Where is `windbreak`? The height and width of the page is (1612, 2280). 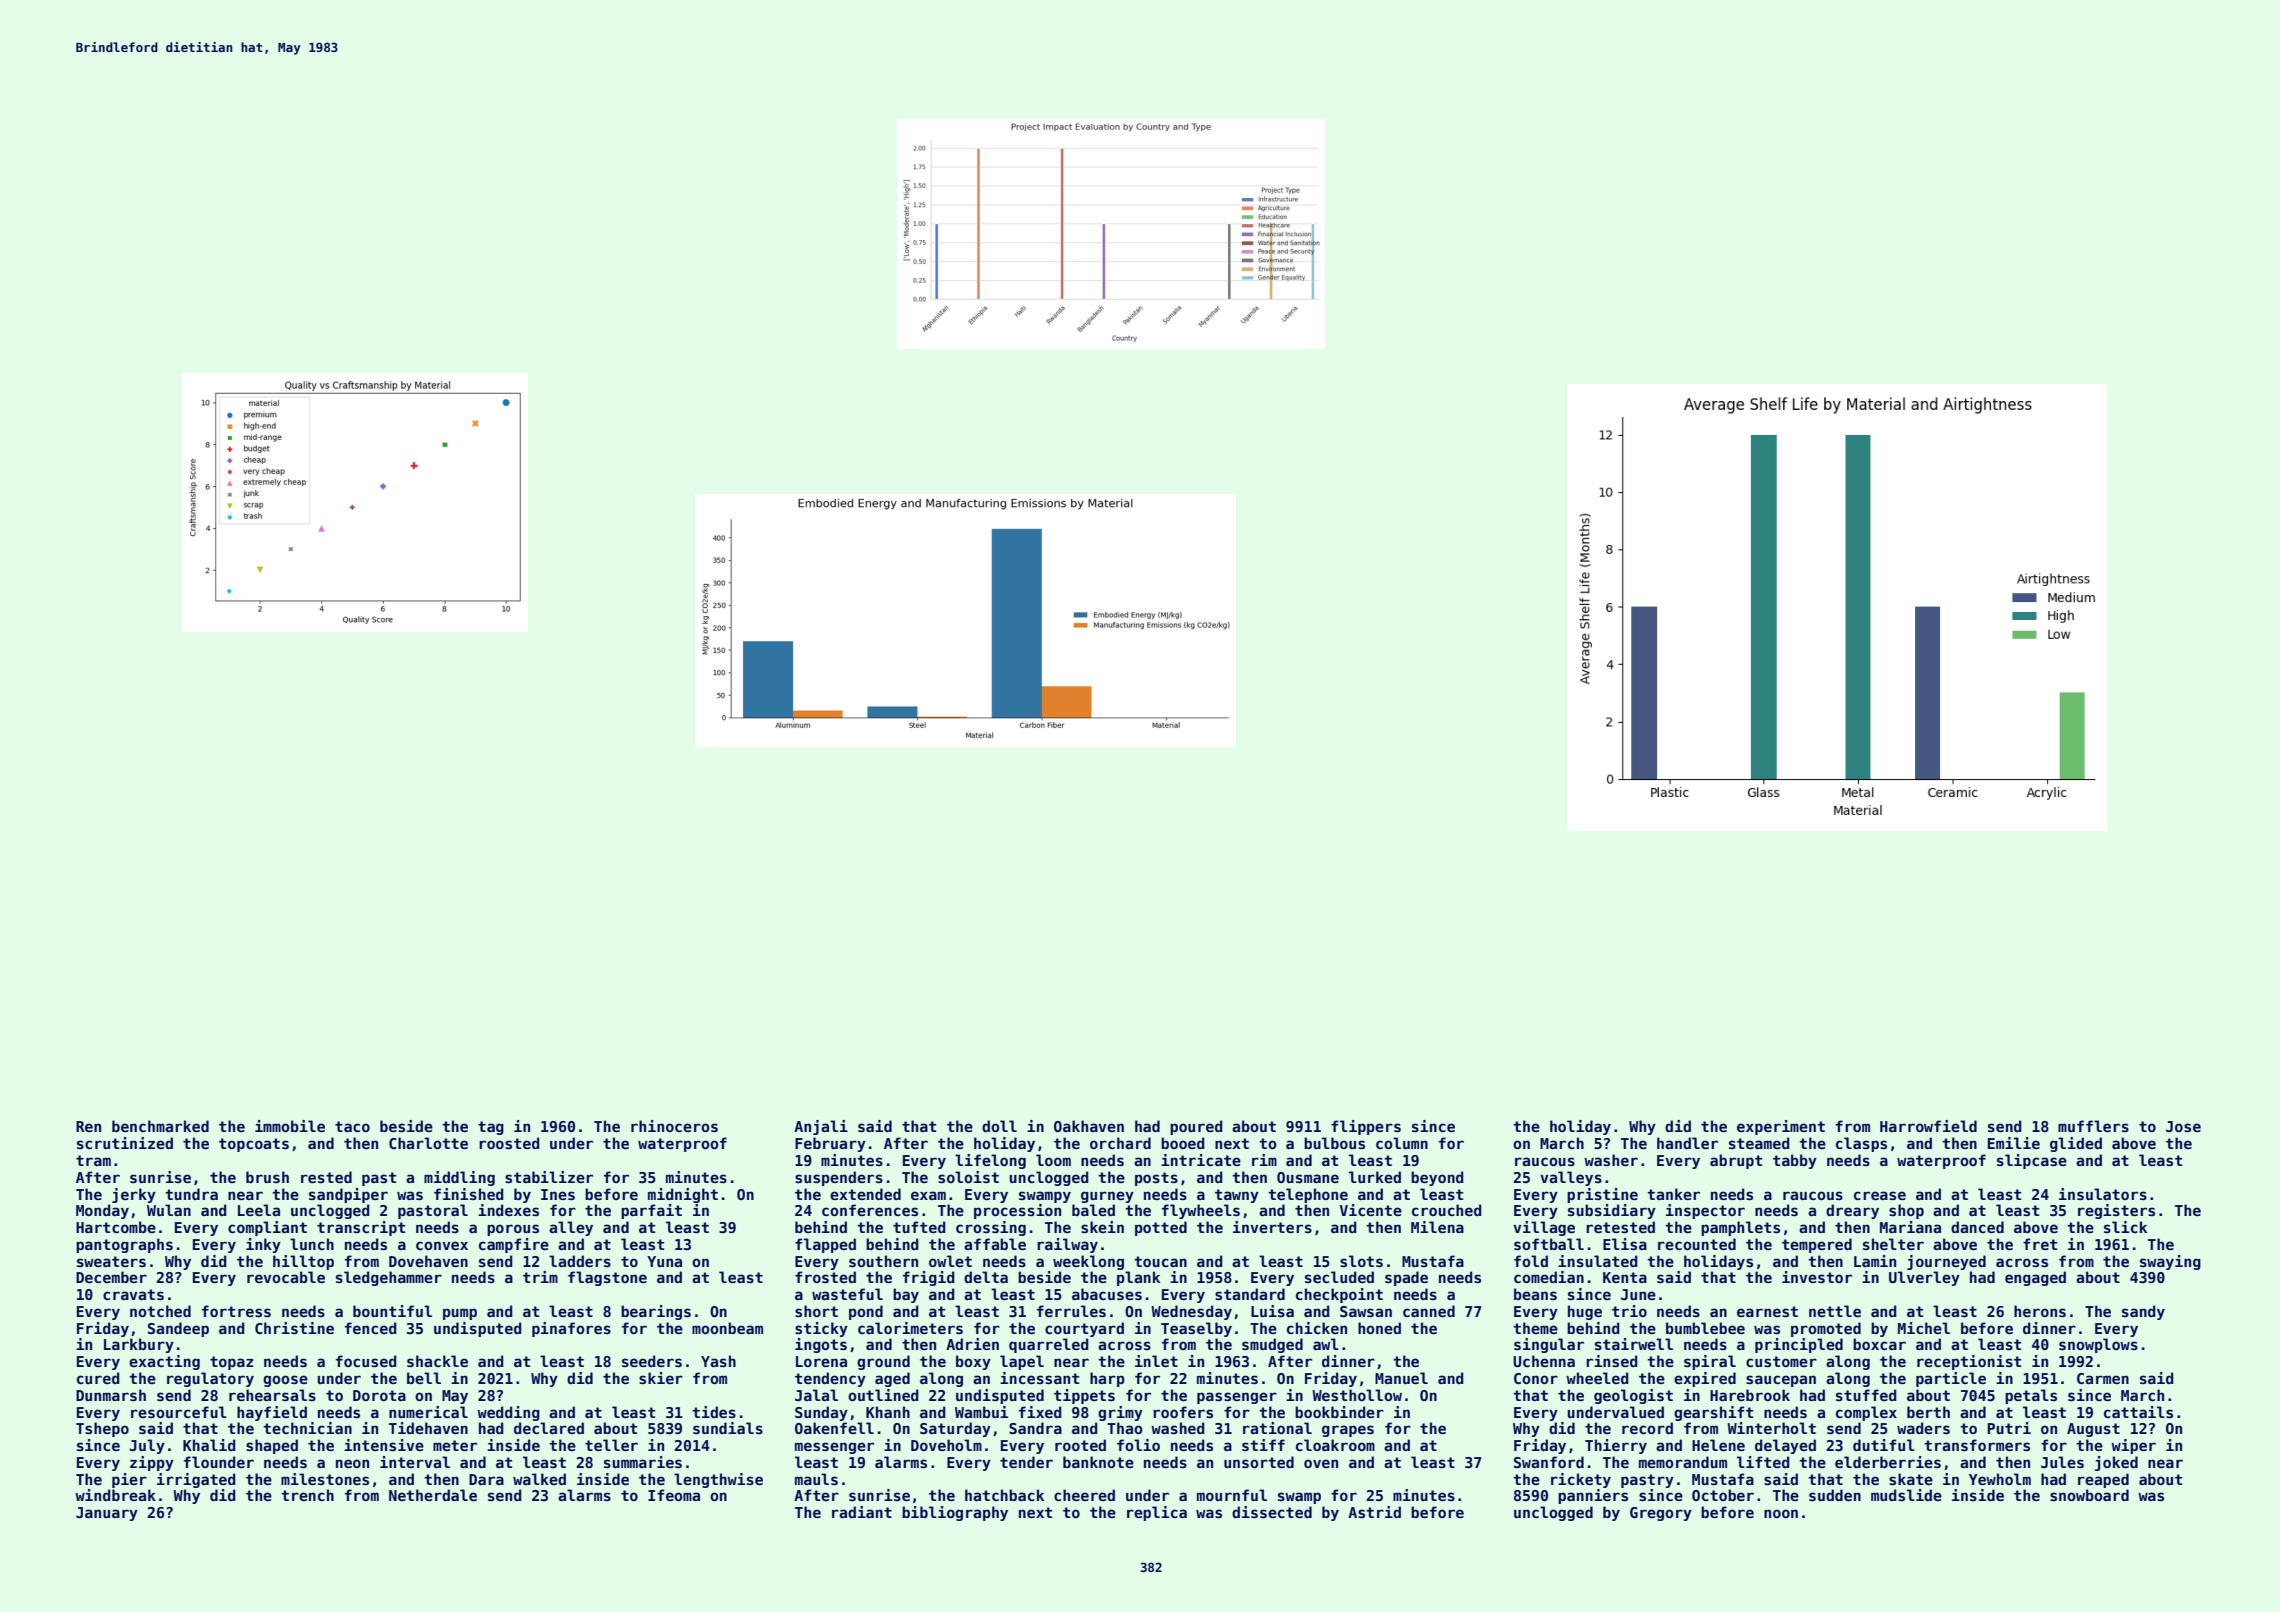 windbreak is located at coordinates (115, 1495).
